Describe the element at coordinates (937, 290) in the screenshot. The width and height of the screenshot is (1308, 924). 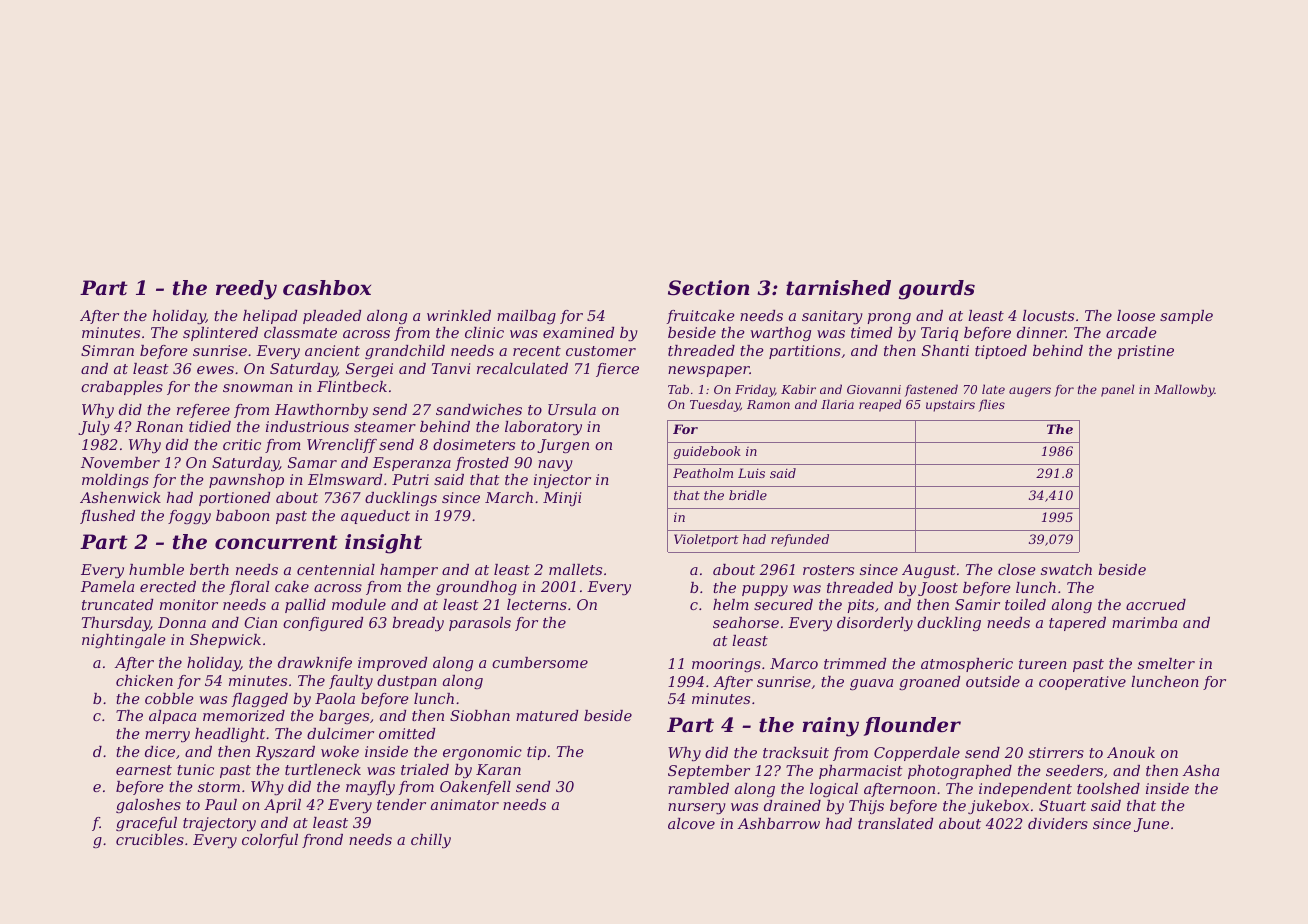
I see `gourds` at that location.
